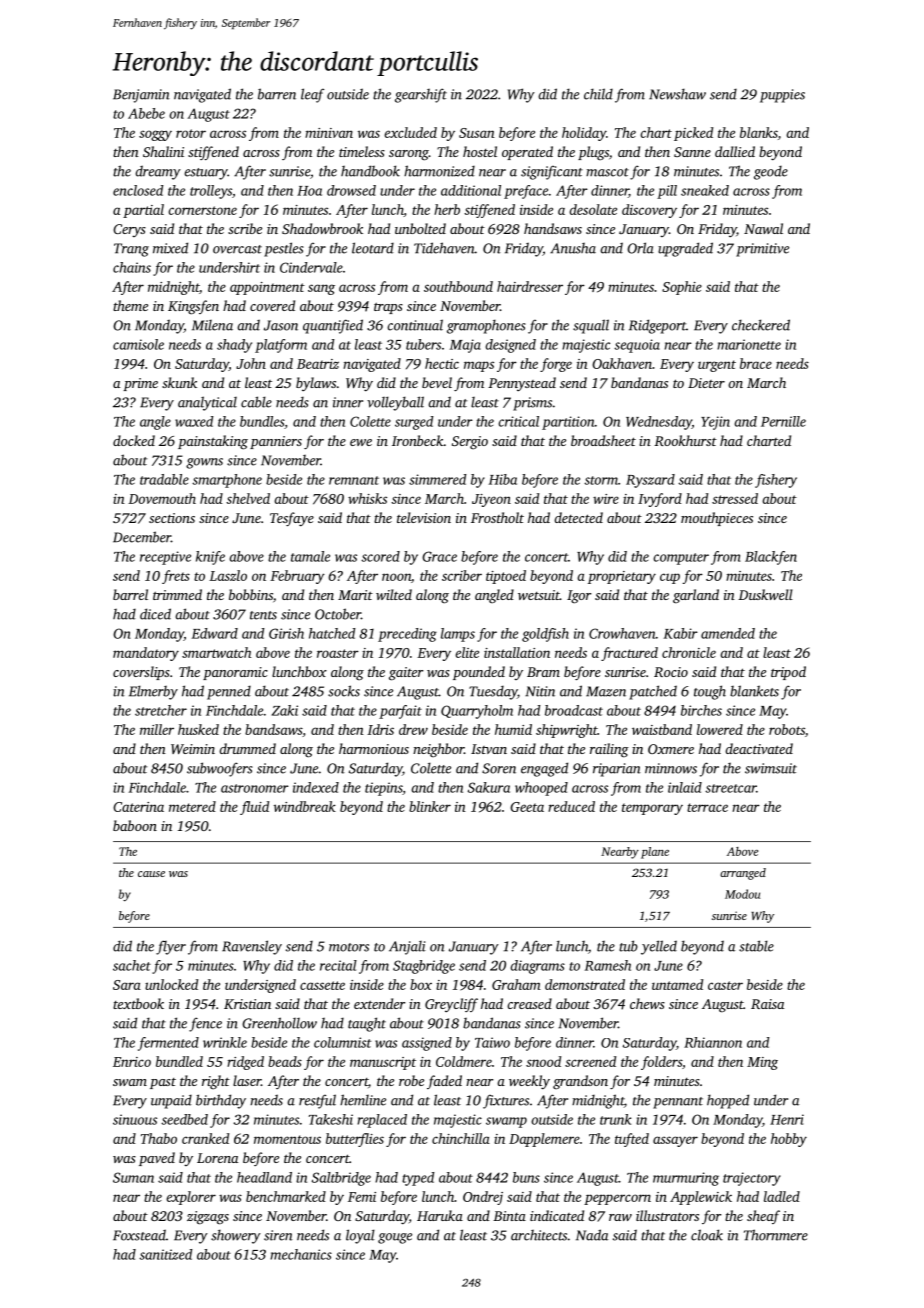 This screenshot has height=1308, width=924. I want to click on temporary, so click(652, 809).
